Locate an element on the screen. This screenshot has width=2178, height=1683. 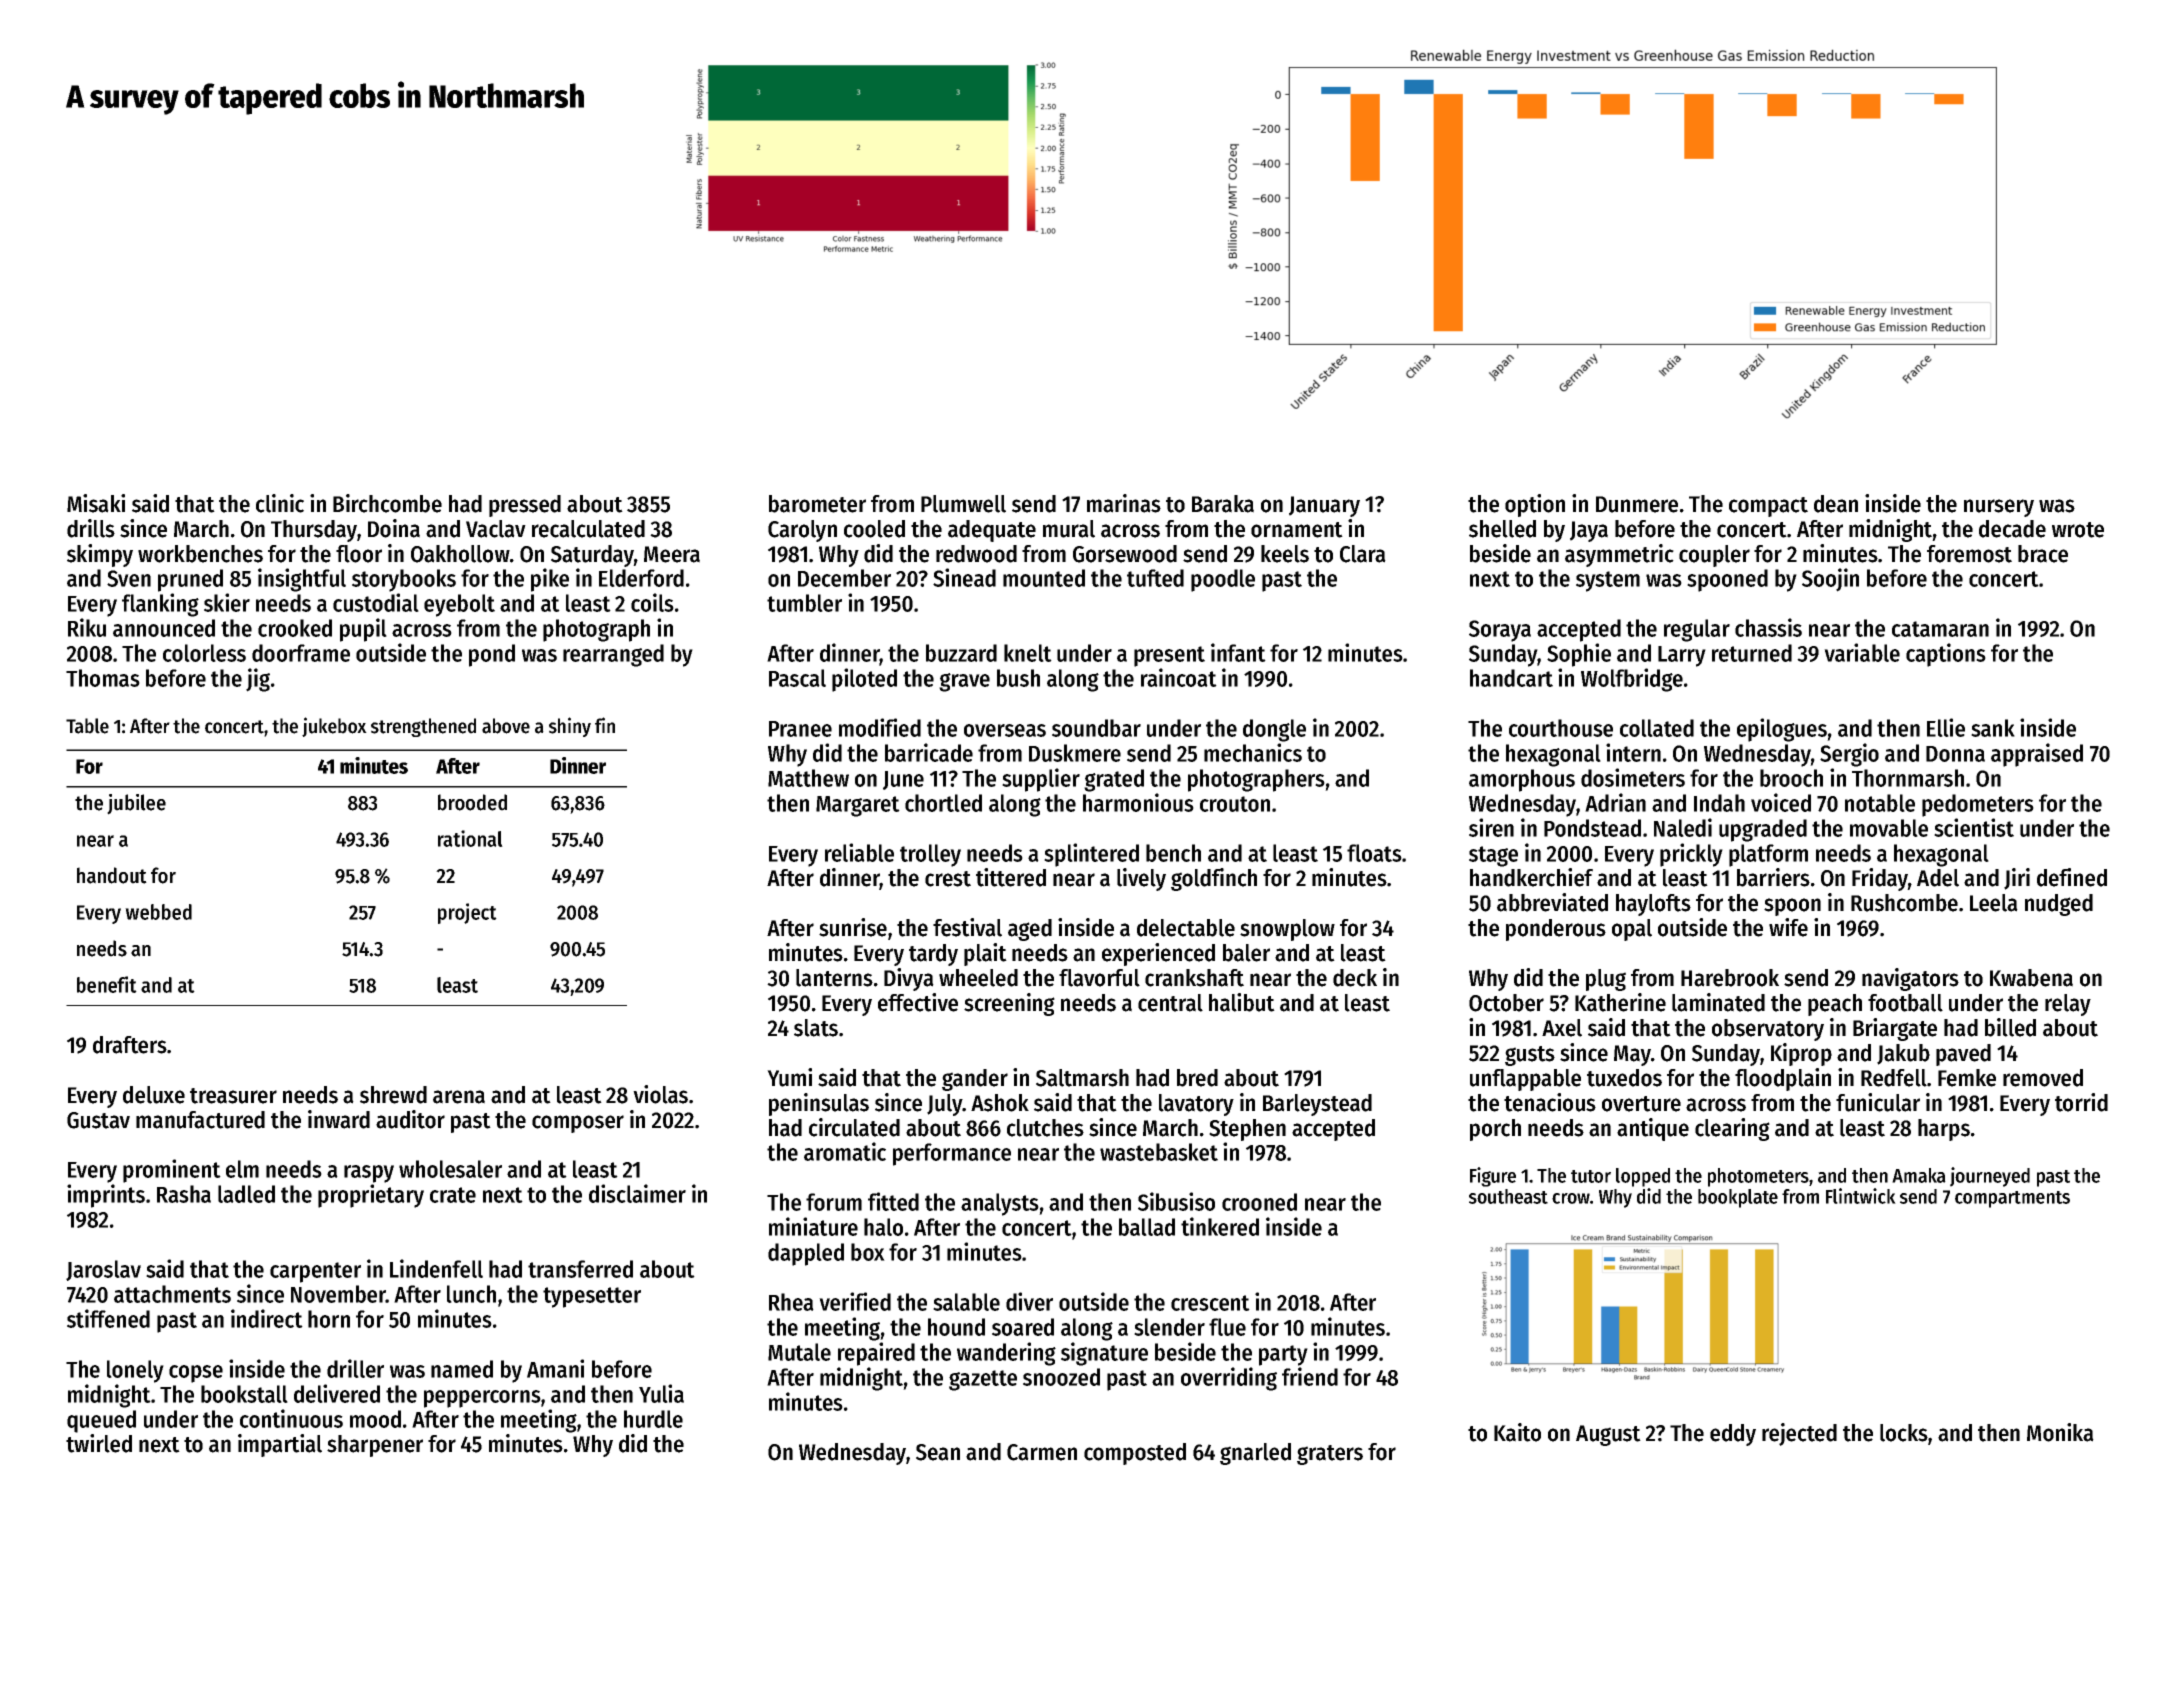
nursery is located at coordinates (1999, 508).
